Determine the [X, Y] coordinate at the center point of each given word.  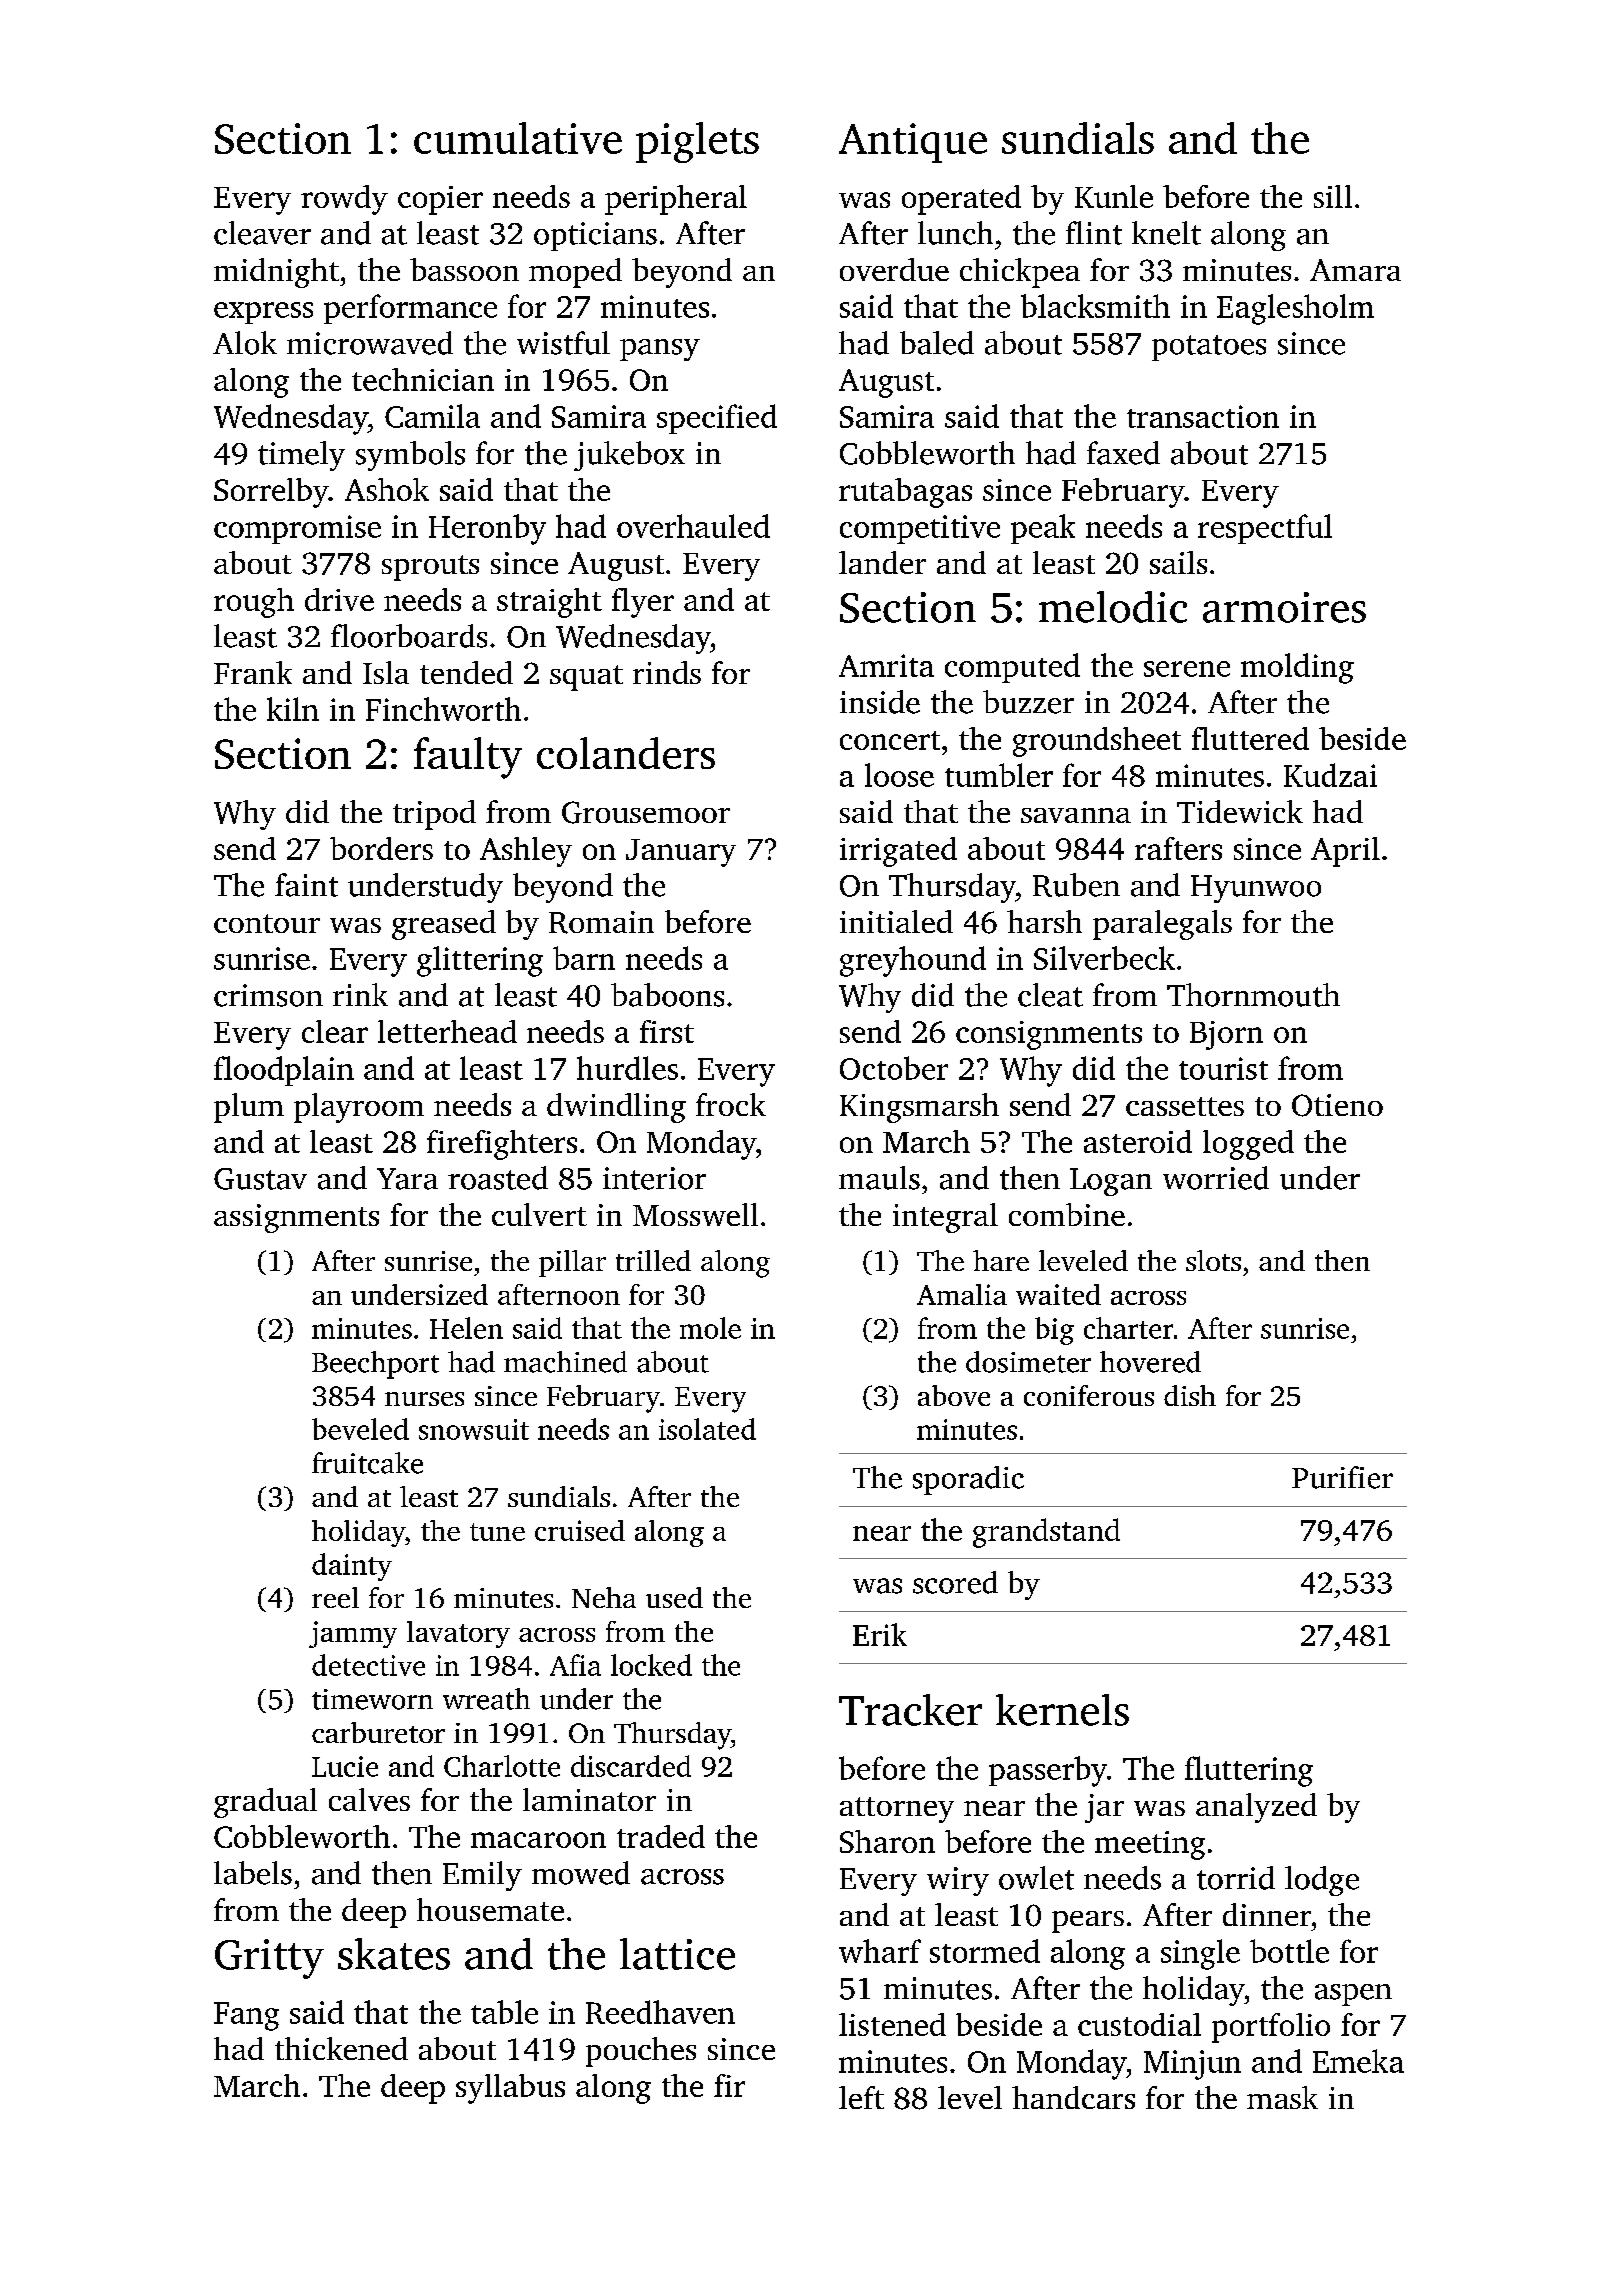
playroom [359, 1108]
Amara [1355, 270]
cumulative [518, 138]
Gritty [269, 1959]
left [861, 2097]
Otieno [1337, 1105]
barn [584, 958]
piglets [697, 142]
